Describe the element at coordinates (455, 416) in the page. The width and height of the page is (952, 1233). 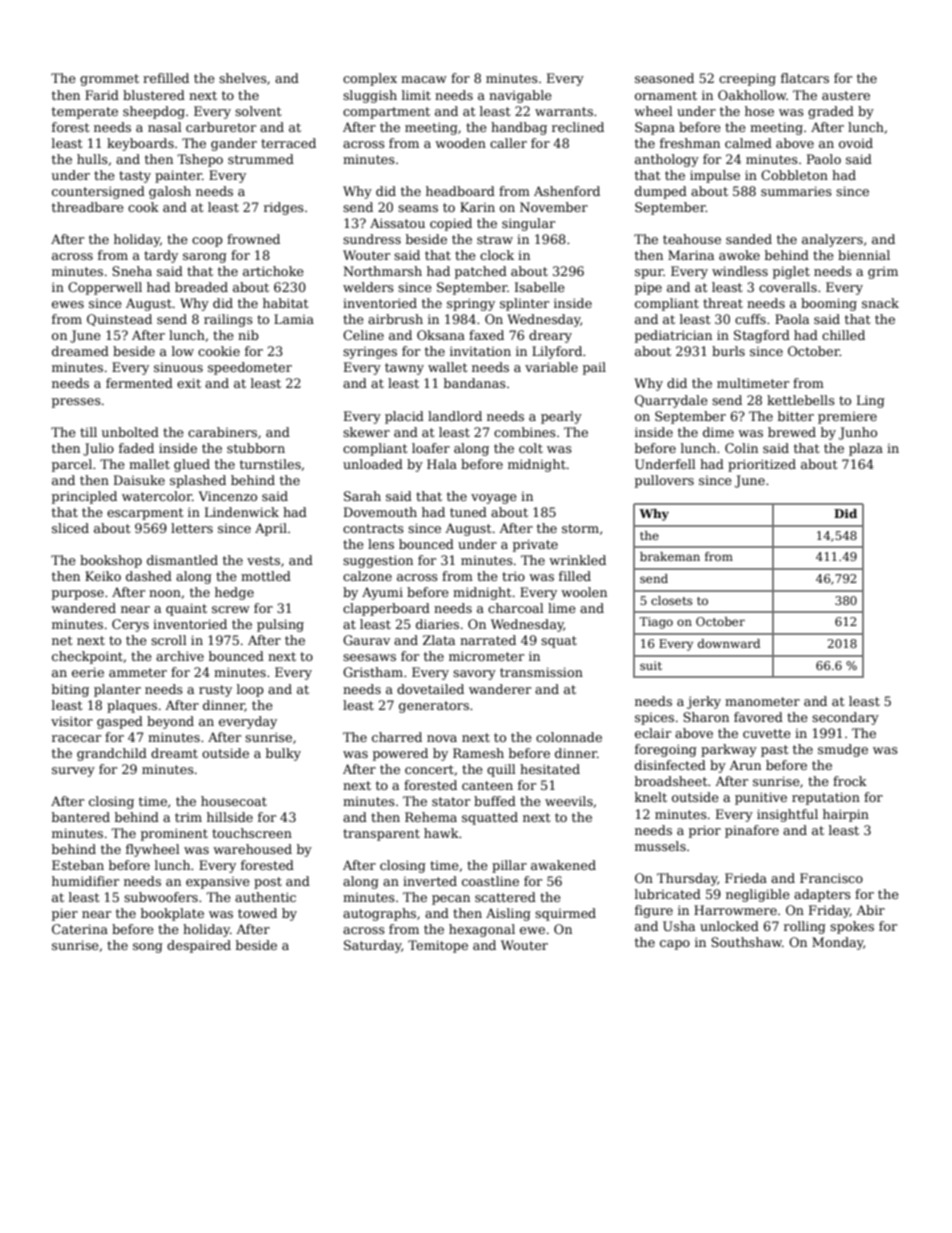
I see `landlord` at that location.
